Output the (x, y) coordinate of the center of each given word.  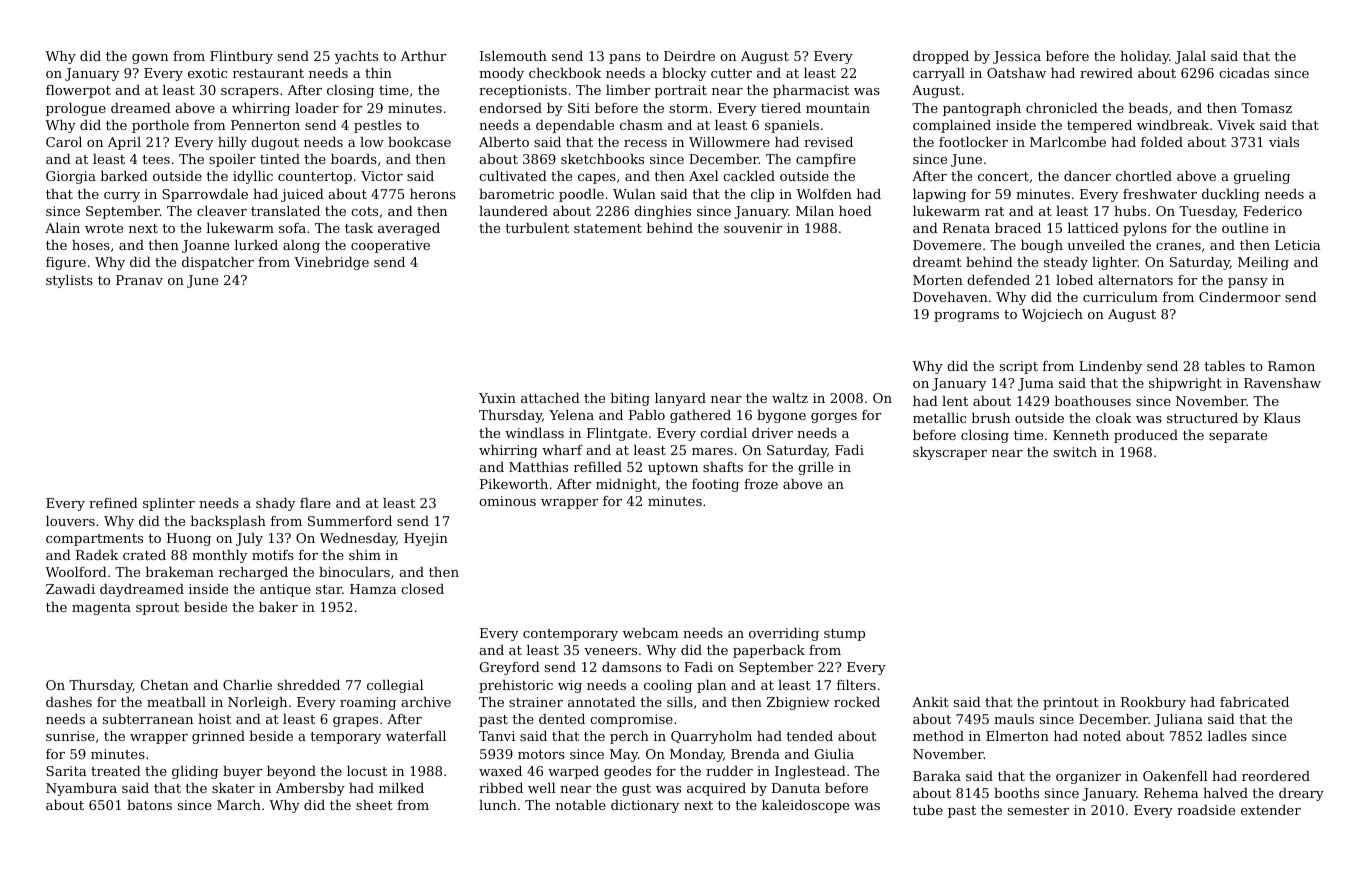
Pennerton (265, 125)
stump (844, 635)
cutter (731, 73)
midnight (626, 485)
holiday (1144, 57)
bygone (781, 416)
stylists (69, 281)
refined (113, 503)
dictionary (645, 806)
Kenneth (1081, 435)
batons (149, 805)
